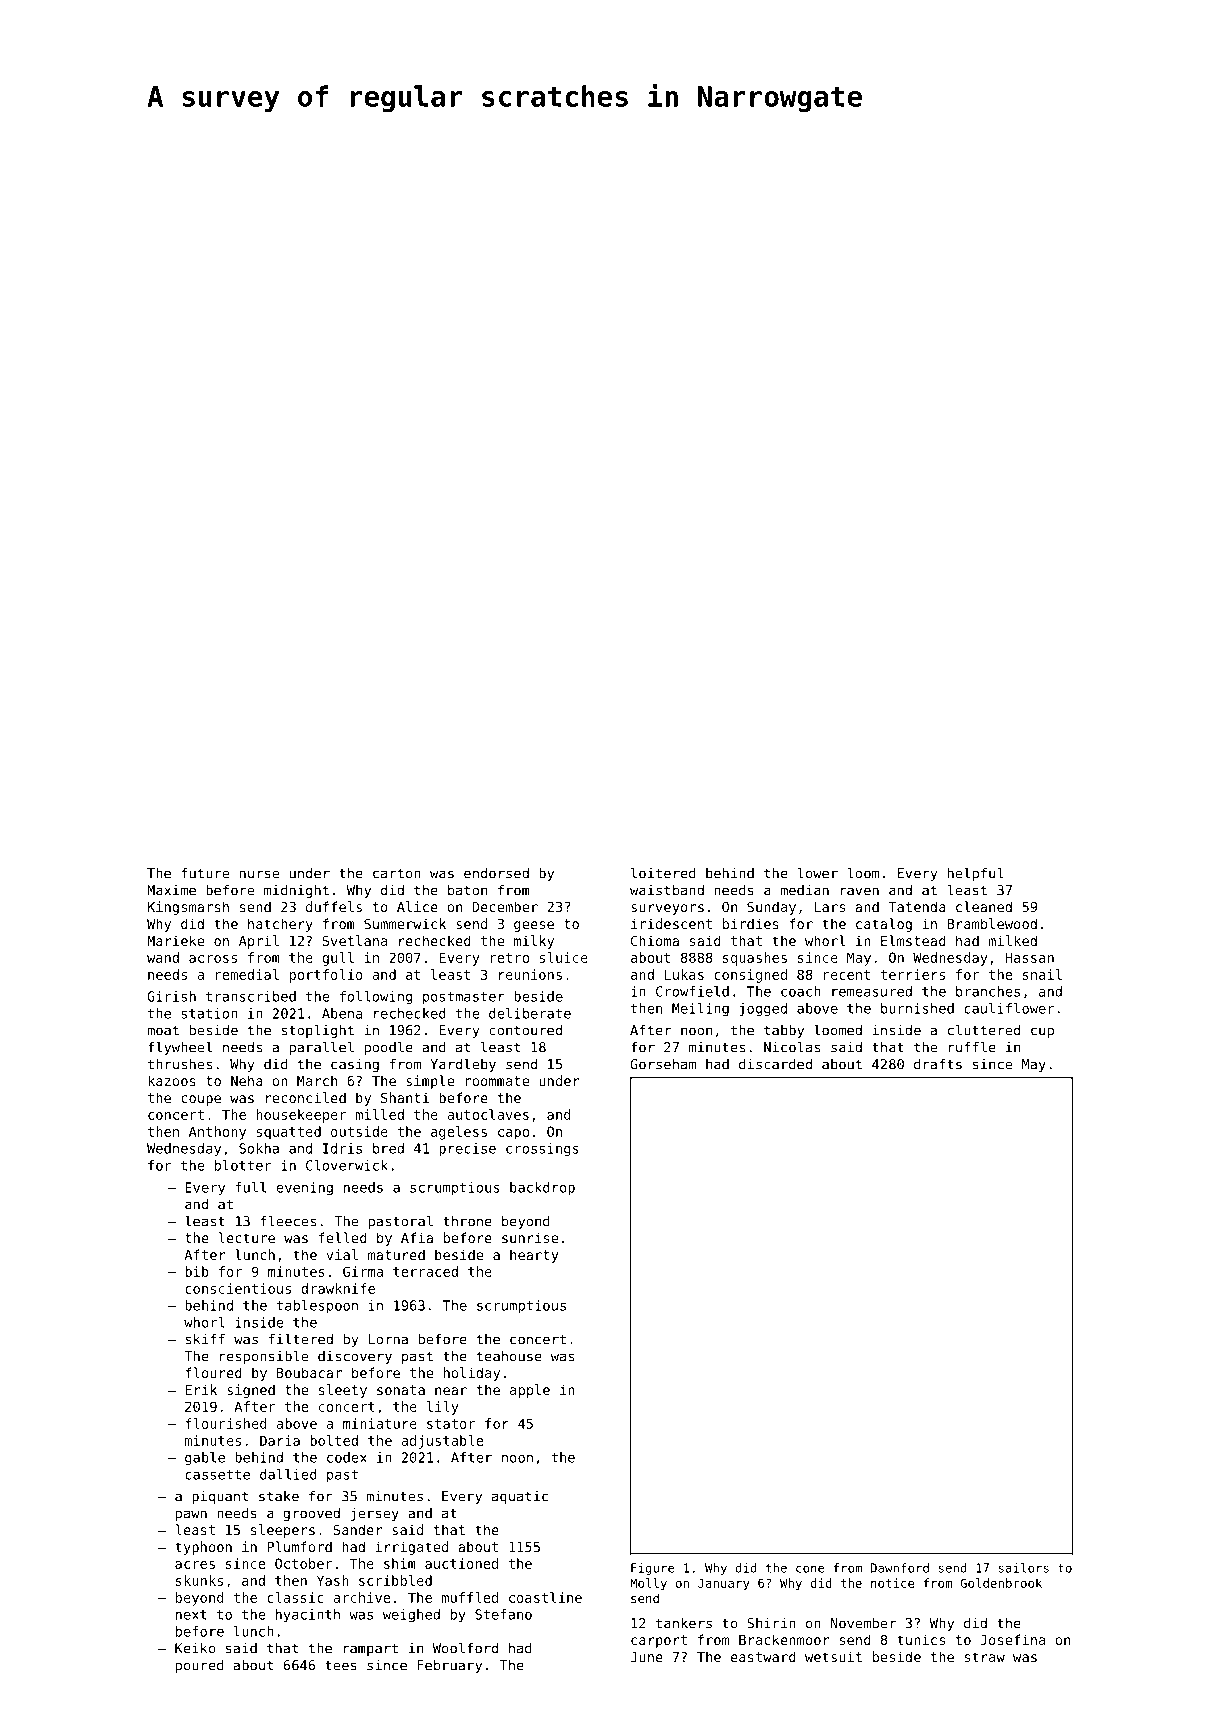 This page has height=1726, width=1220. I want to click on contoured, so click(525, 1030).
